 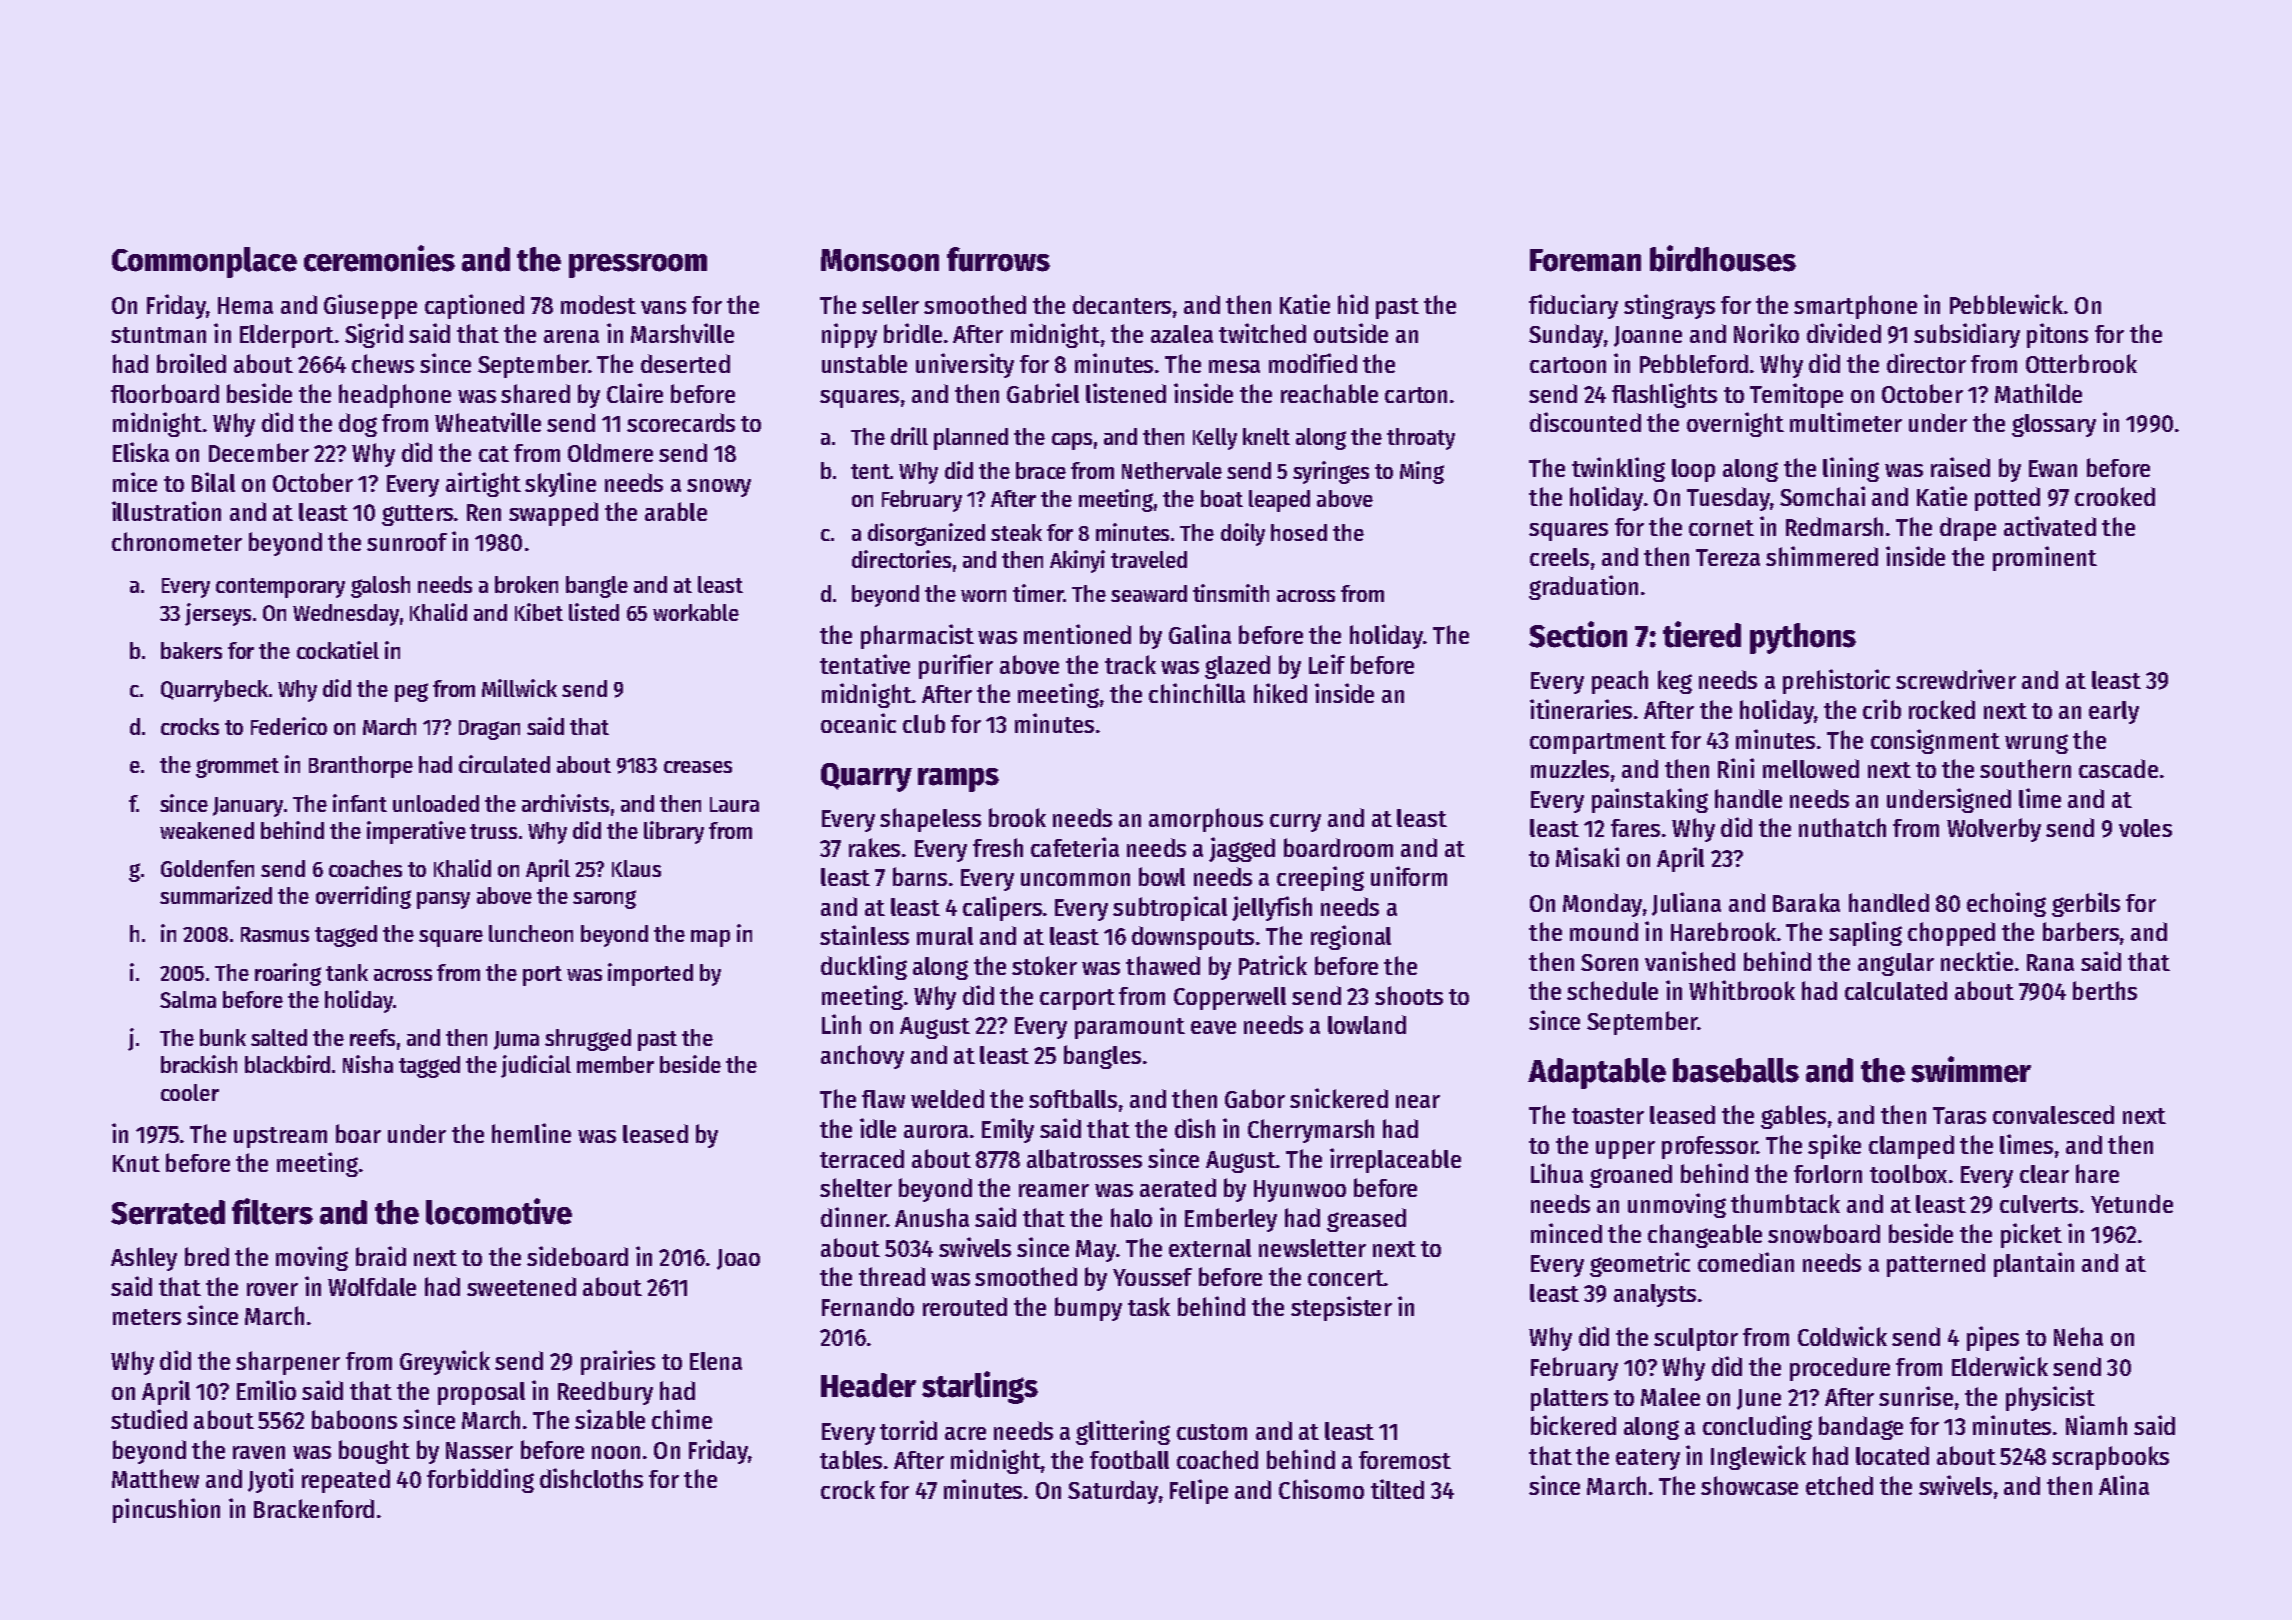 What do you see at coordinates (445, 1362) in the page?
I see `Greywick` at bounding box center [445, 1362].
